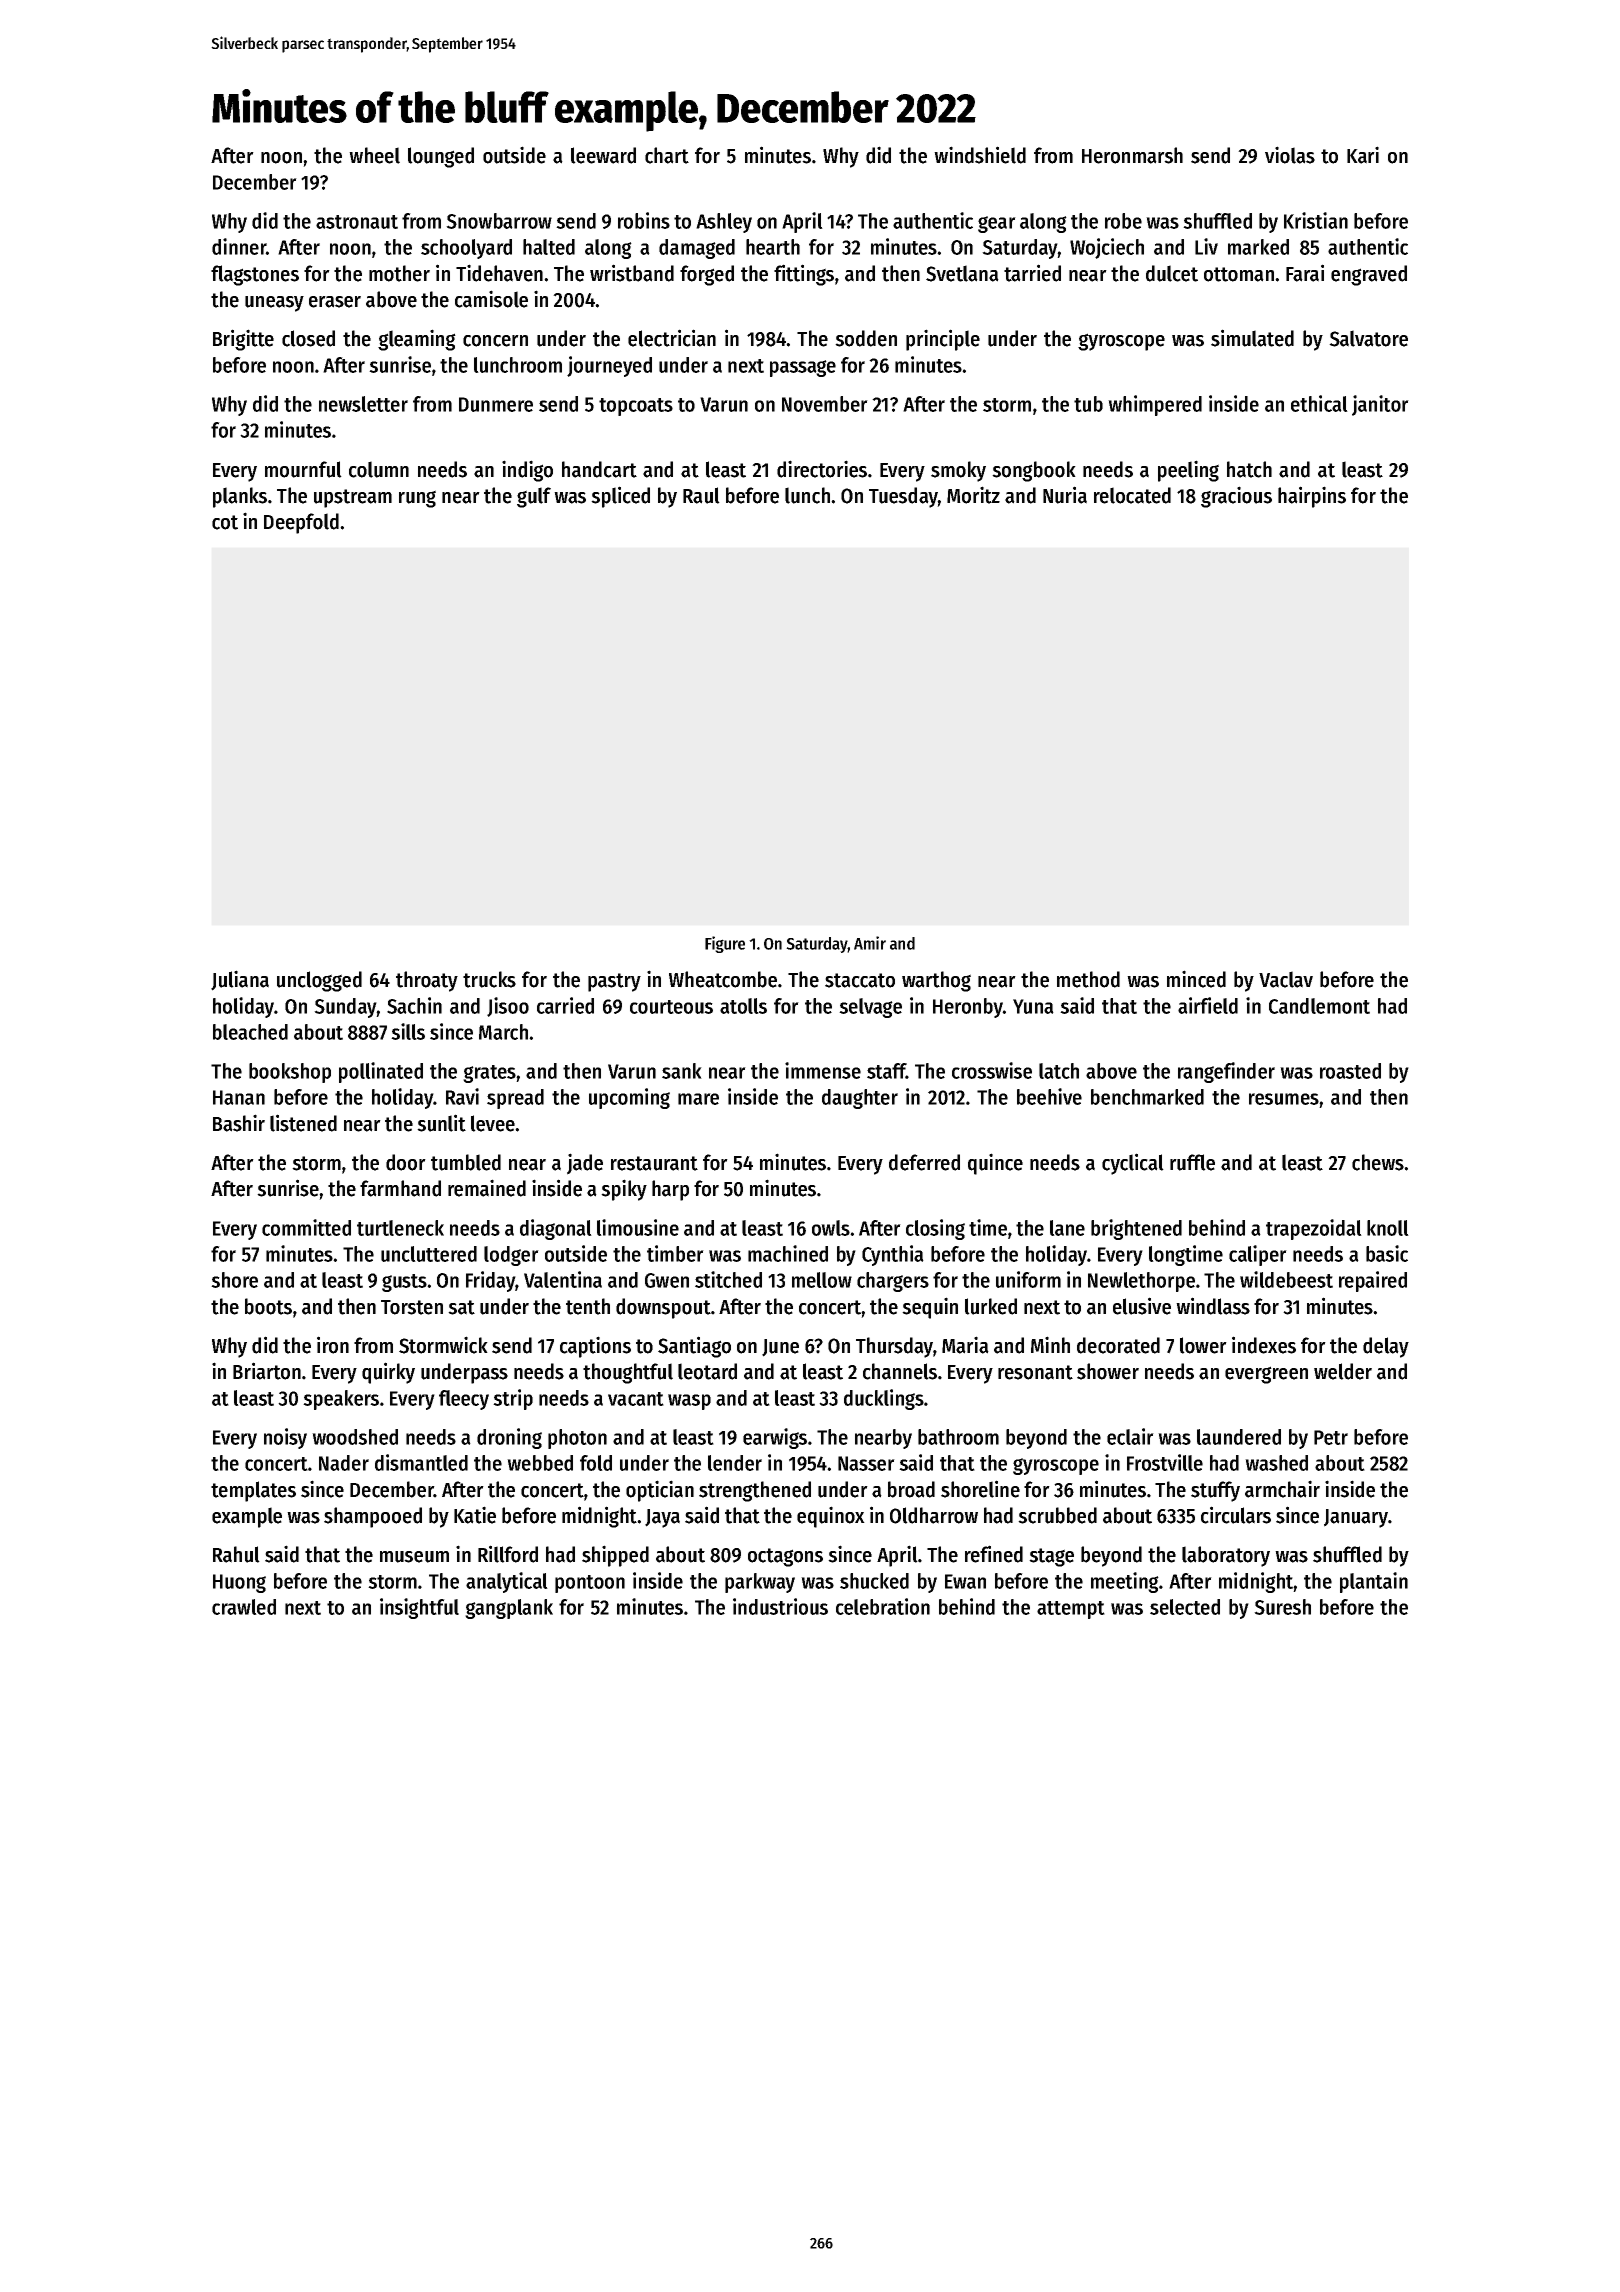 This image has height=2292, width=1620. What do you see at coordinates (903, 497) in the image?
I see `Tuesday` at bounding box center [903, 497].
